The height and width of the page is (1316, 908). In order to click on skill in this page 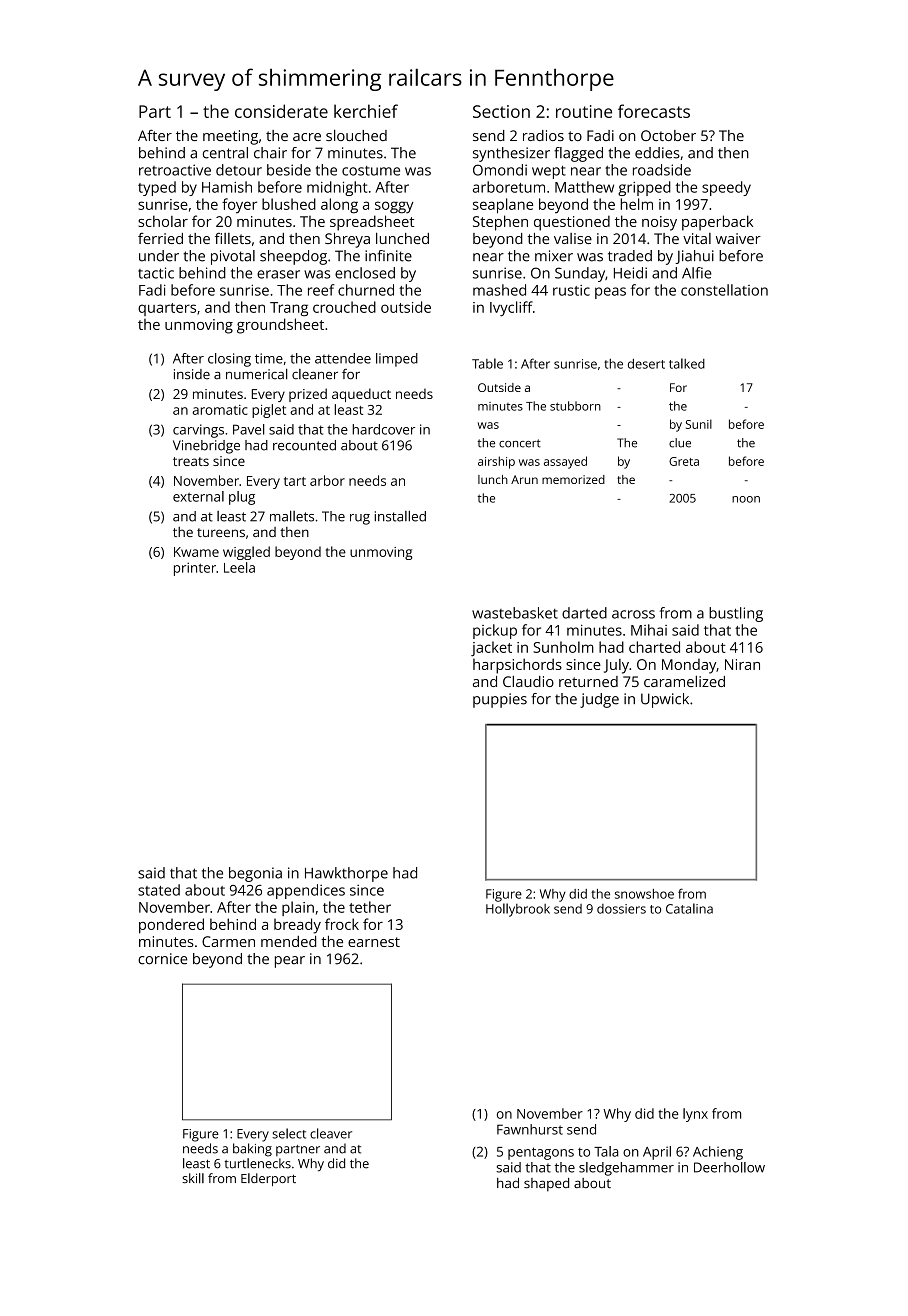, I will do `click(193, 1178)`.
